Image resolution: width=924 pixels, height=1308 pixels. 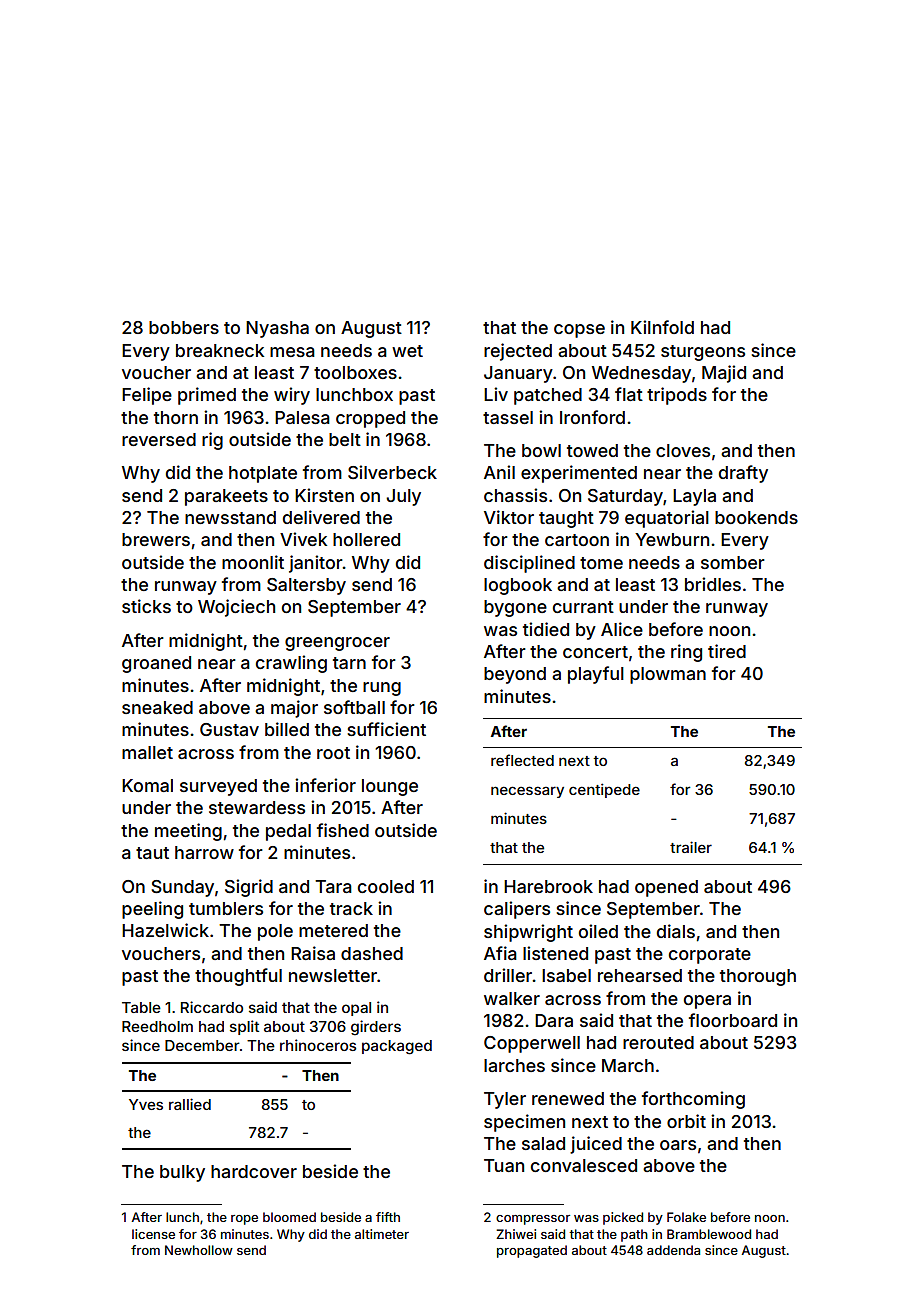 What do you see at coordinates (691, 847) in the document?
I see `trailer` at bounding box center [691, 847].
